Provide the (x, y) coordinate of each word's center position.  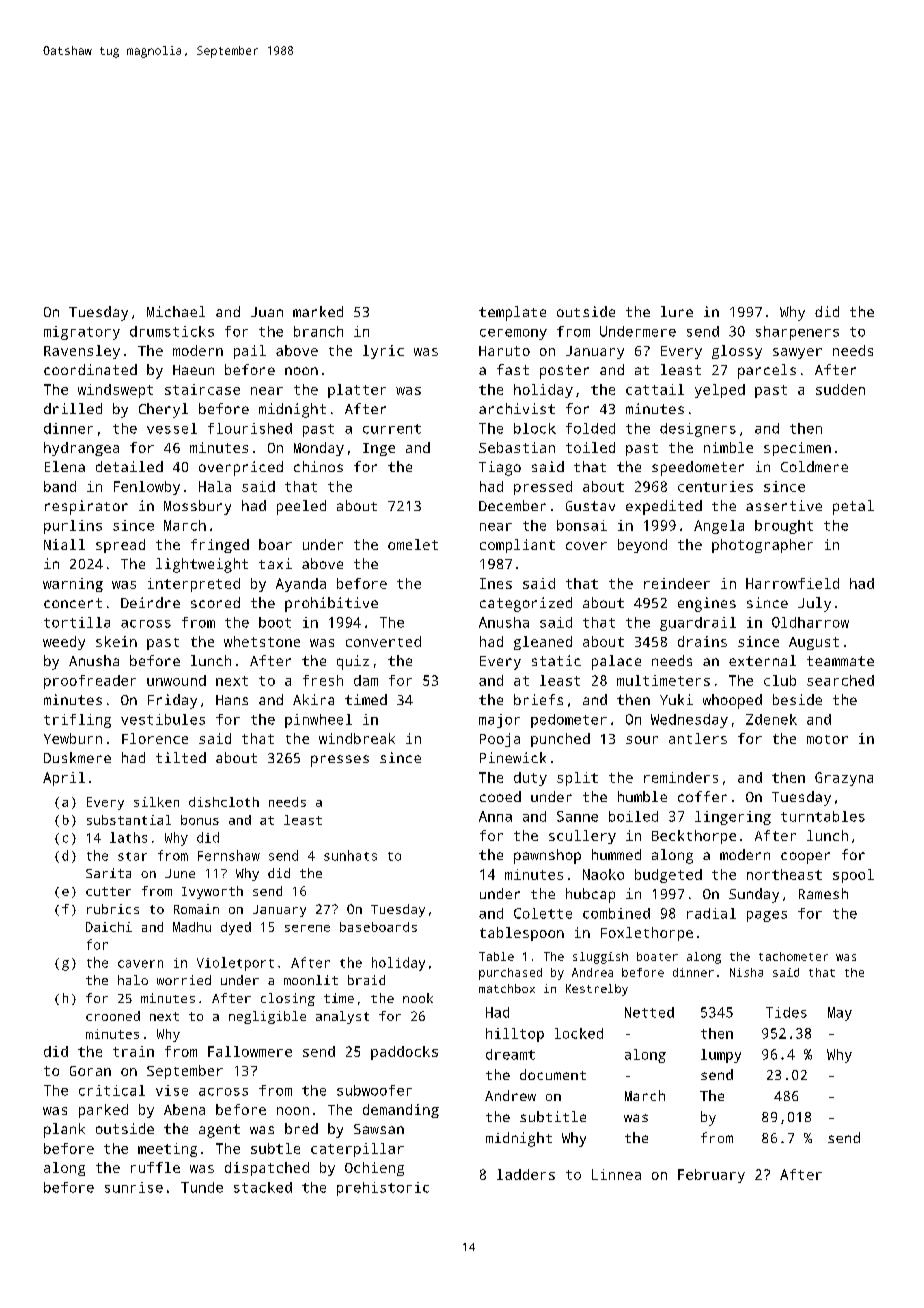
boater (657, 956)
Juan (267, 312)
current (392, 429)
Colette (543, 913)
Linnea (616, 1174)
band (60, 486)
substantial (129, 820)
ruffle (155, 1167)
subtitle (553, 1116)
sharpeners (797, 333)
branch (318, 331)
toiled (590, 447)
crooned (113, 1016)
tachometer (793, 956)
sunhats (350, 855)
